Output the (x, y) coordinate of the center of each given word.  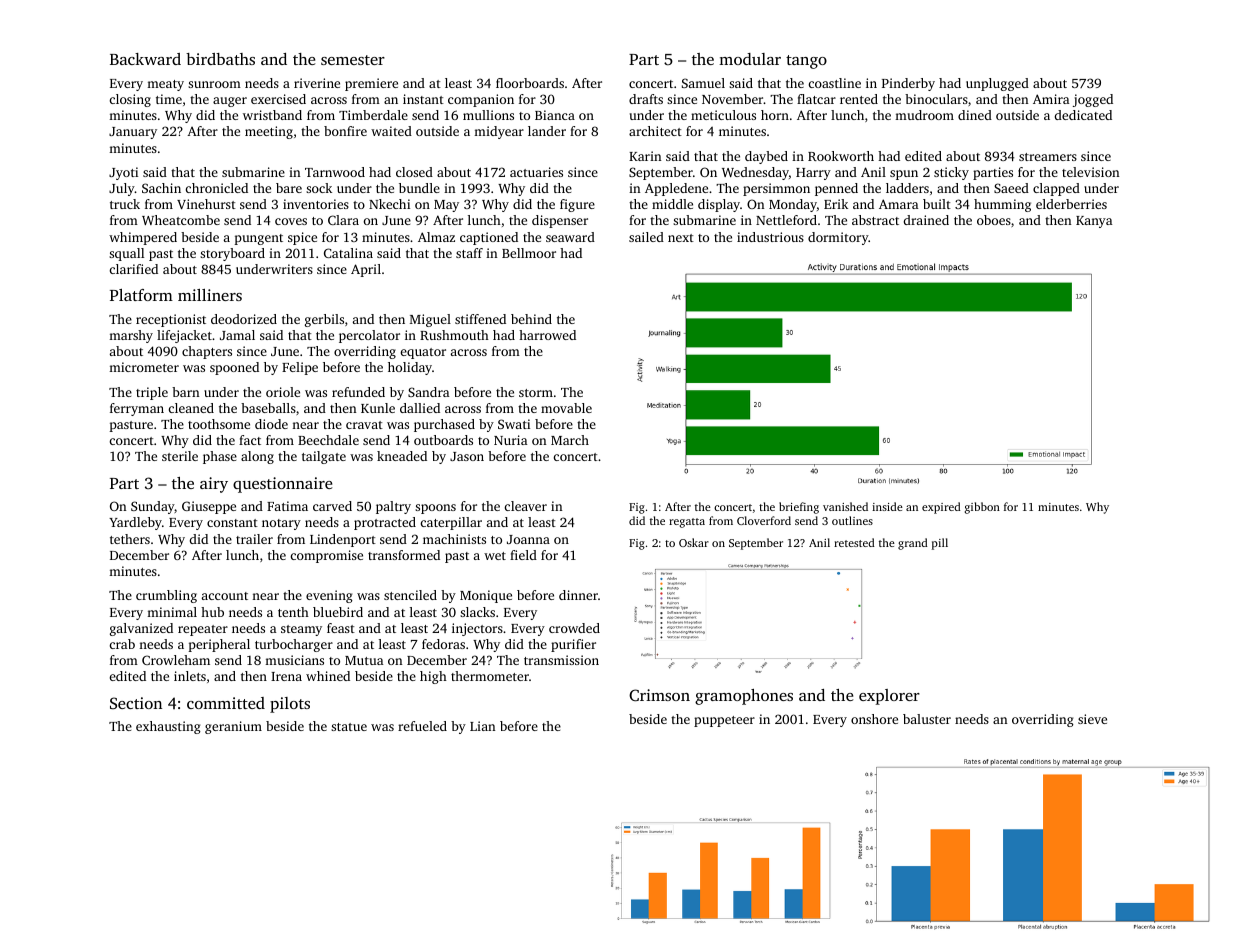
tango (806, 62)
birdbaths (220, 59)
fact (250, 440)
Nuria (510, 440)
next (681, 238)
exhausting (168, 727)
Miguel (430, 320)
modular (750, 59)
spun (904, 175)
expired (941, 508)
